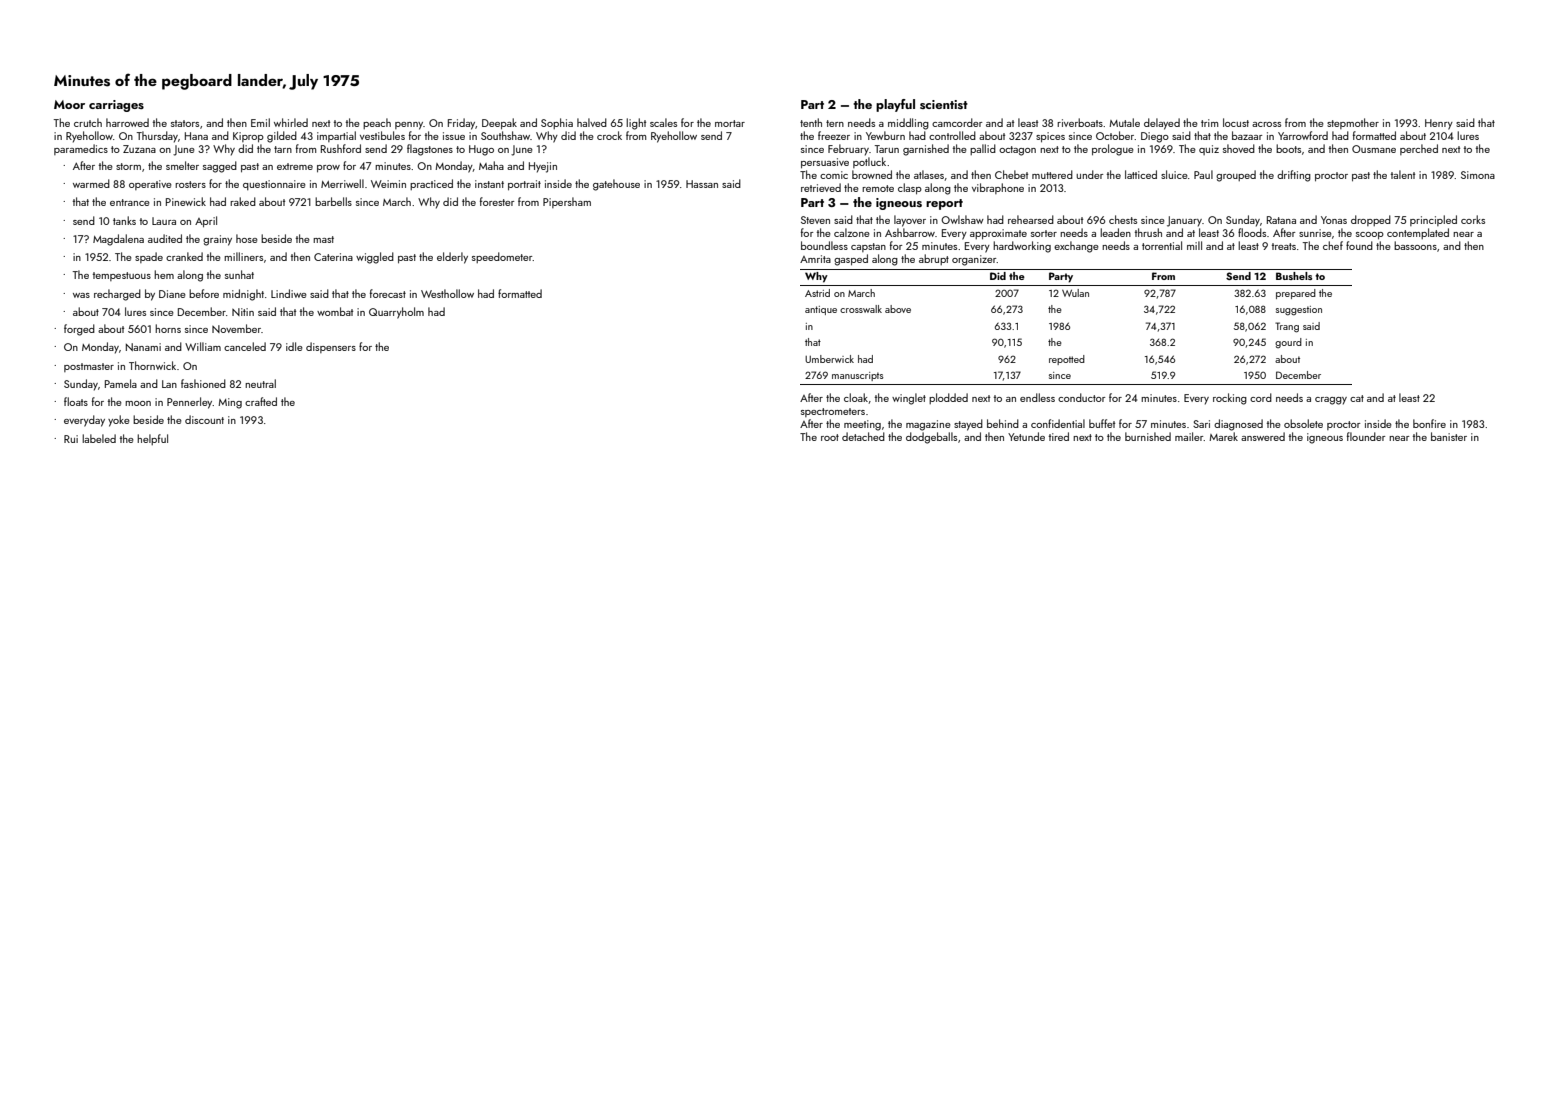 The image size is (1551, 1097). Describe the element at coordinates (116, 106) in the image. I see `carriages` at that location.
